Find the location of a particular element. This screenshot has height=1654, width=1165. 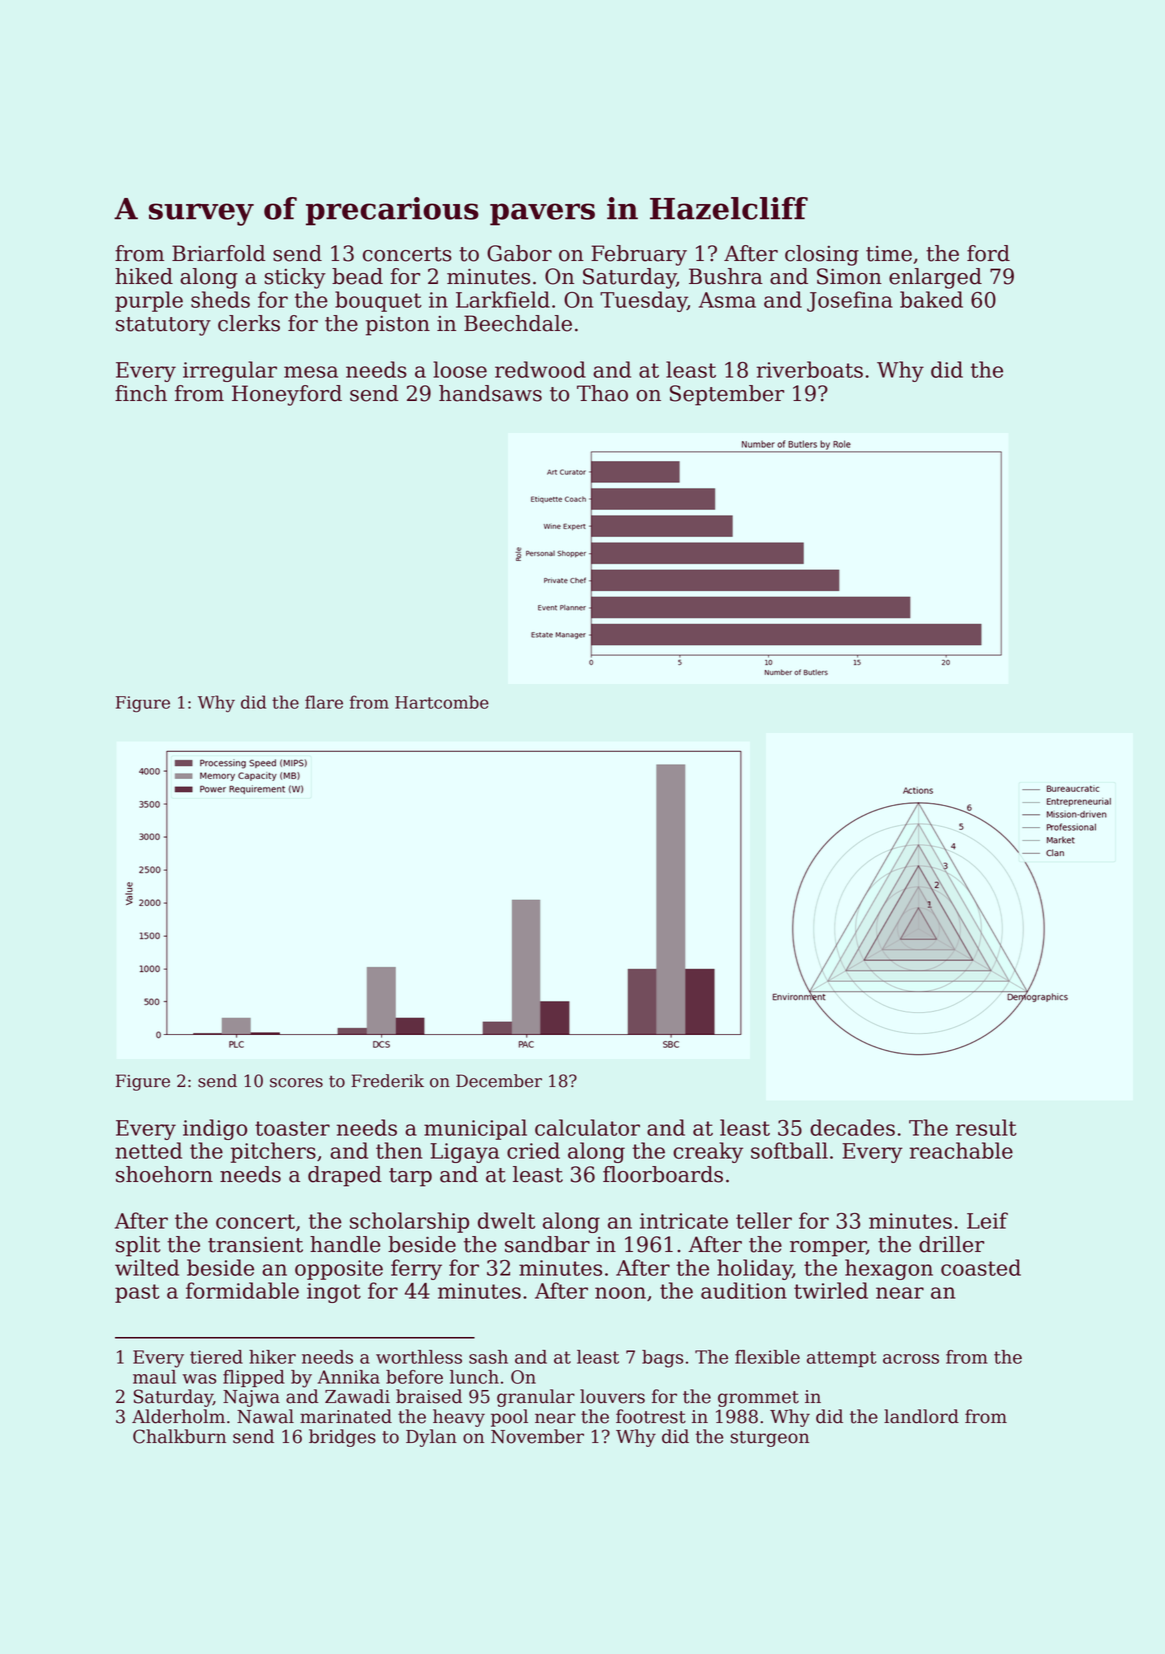

Hartcombe is located at coordinates (442, 702).
